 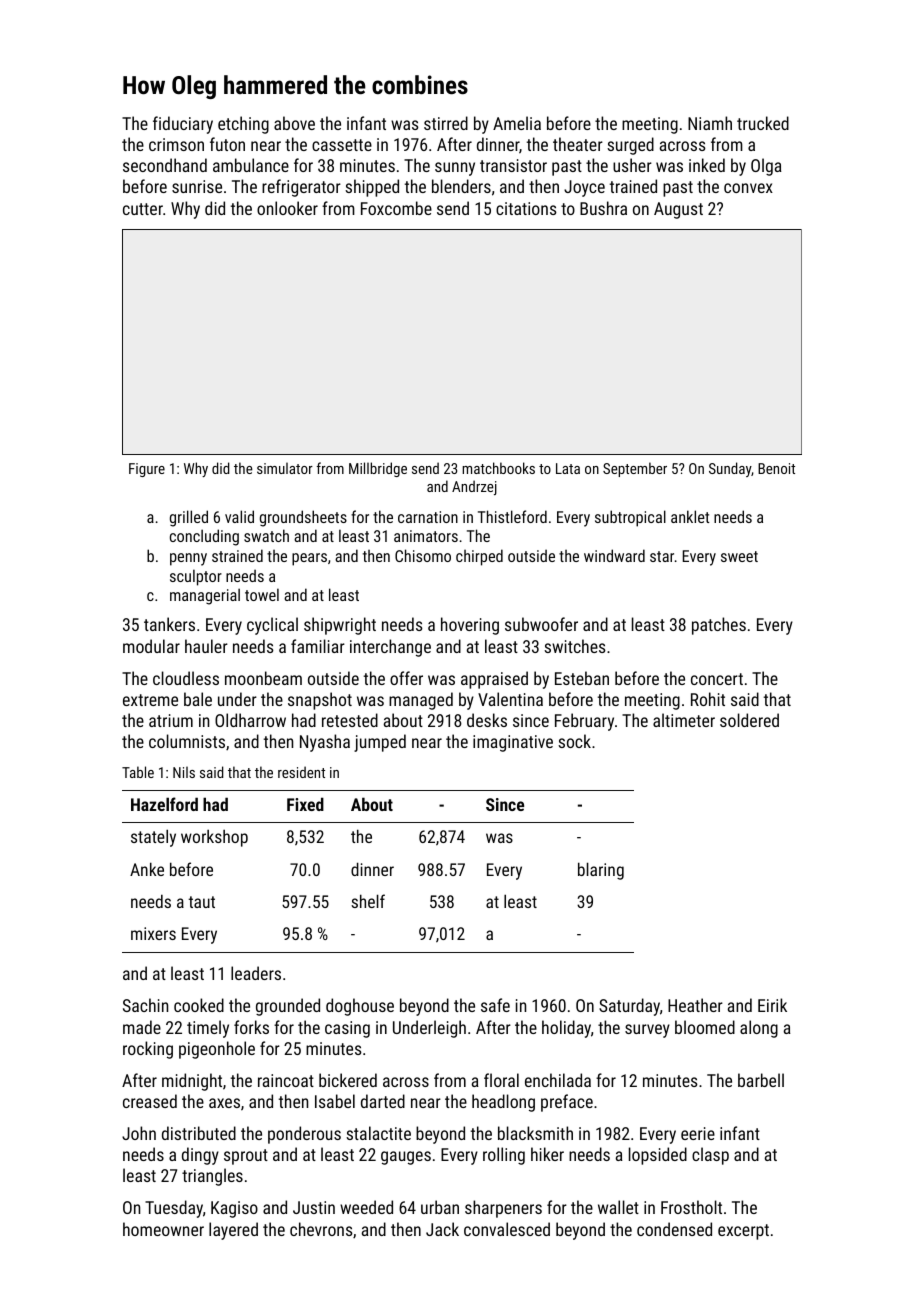 What do you see at coordinates (163, 1229) in the document?
I see `homeowner` at bounding box center [163, 1229].
